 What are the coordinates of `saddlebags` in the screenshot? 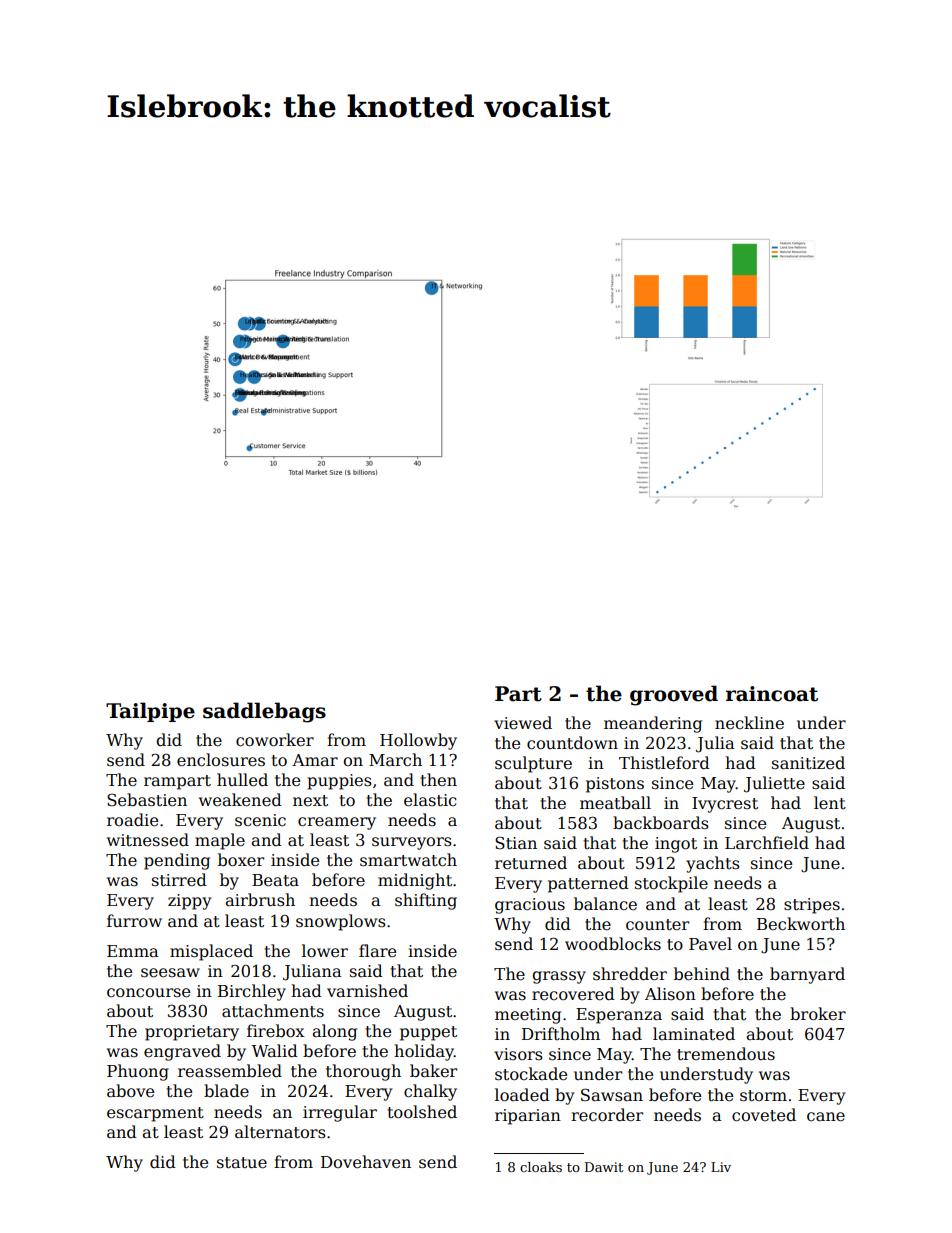 It's located at (264, 712).
